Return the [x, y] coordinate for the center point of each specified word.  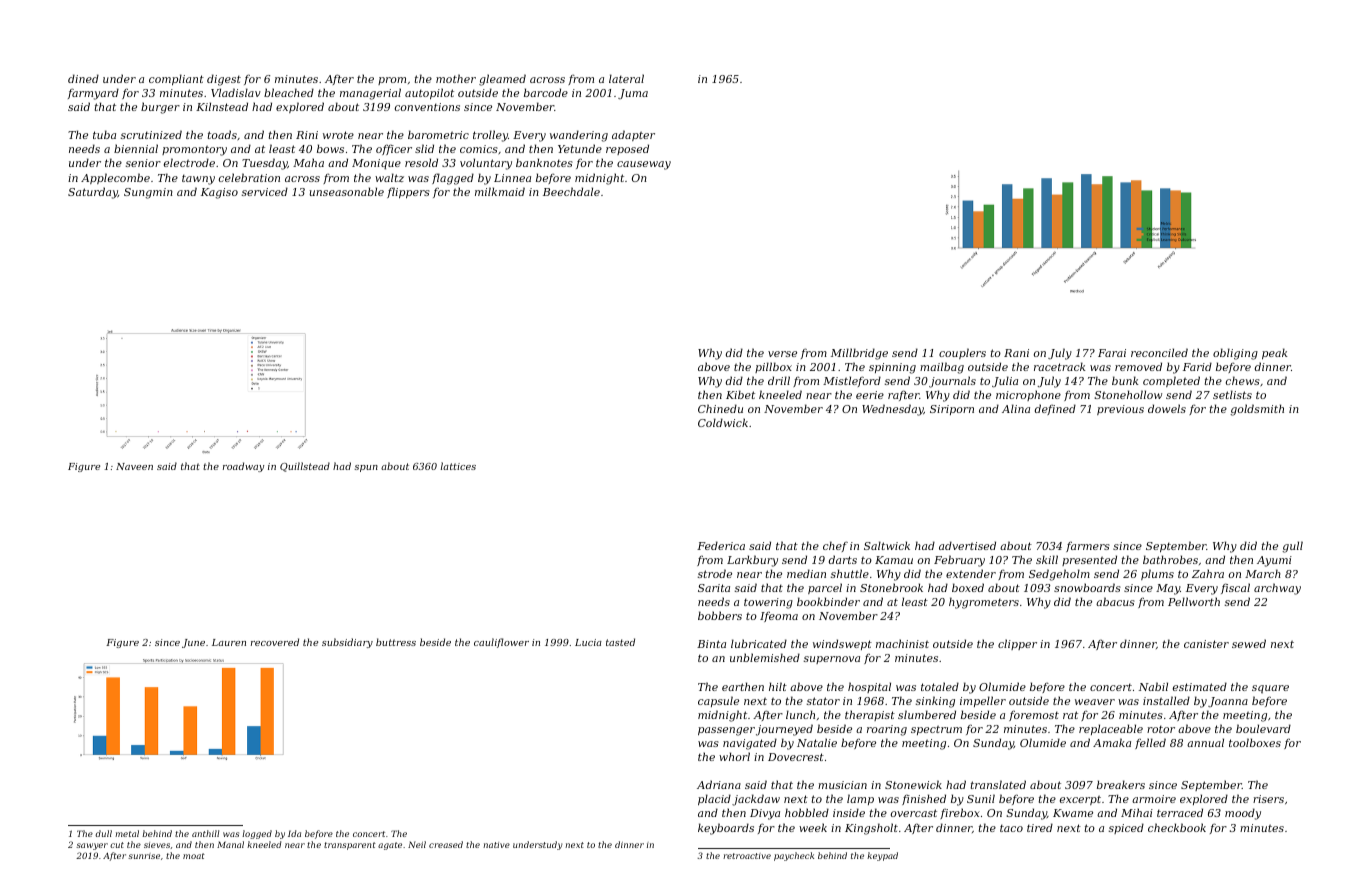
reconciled [1159, 352]
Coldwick [723, 422]
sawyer [92, 846]
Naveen [134, 466]
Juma [633, 94]
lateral [626, 78]
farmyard [93, 94]
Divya [765, 814]
